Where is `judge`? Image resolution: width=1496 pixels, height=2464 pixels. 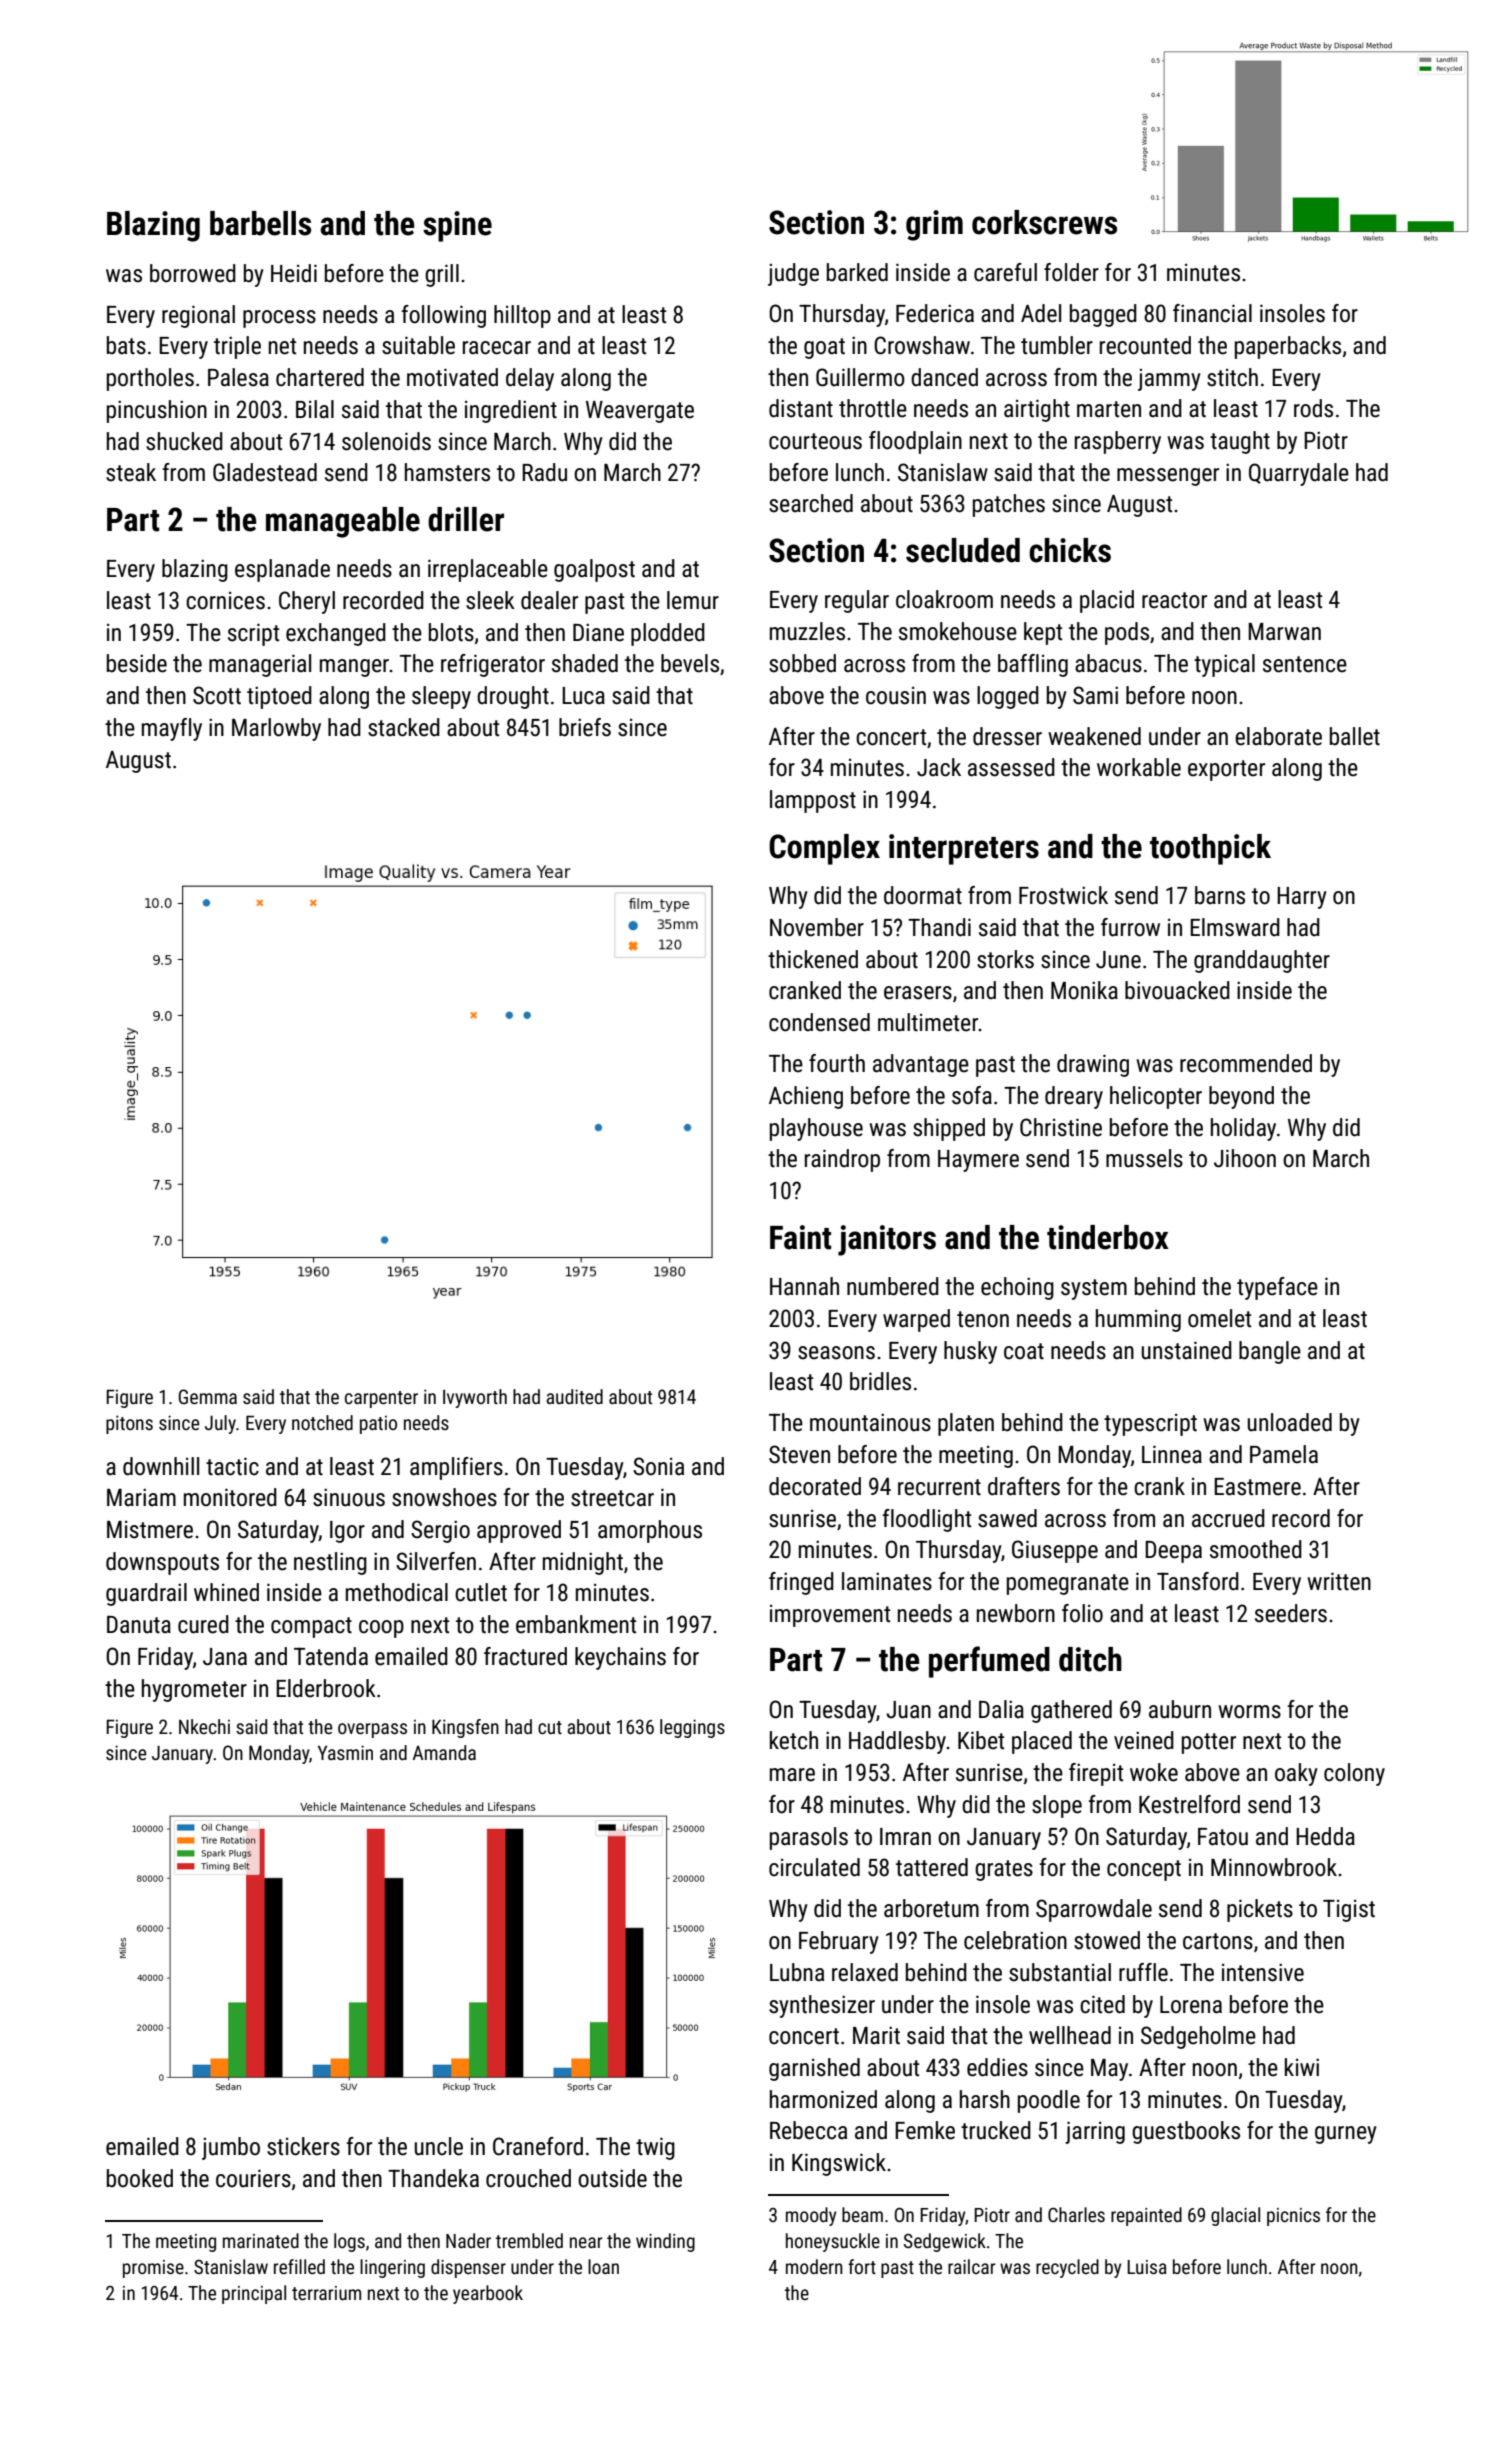
judge is located at coordinates (793, 274).
